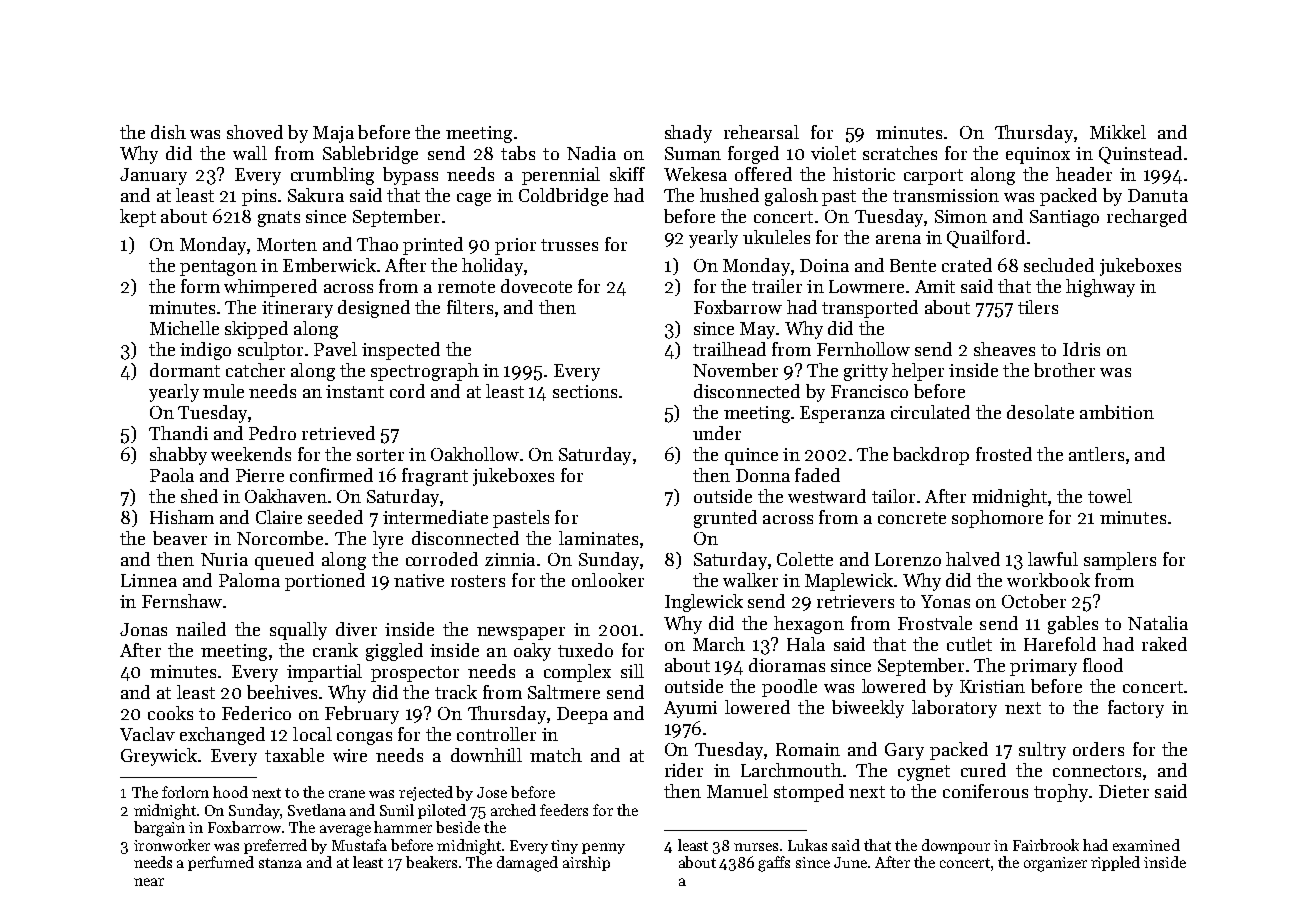  What do you see at coordinates (1097, 771) in the document?
I see `connectors` at bounding box center [1097, 771].
